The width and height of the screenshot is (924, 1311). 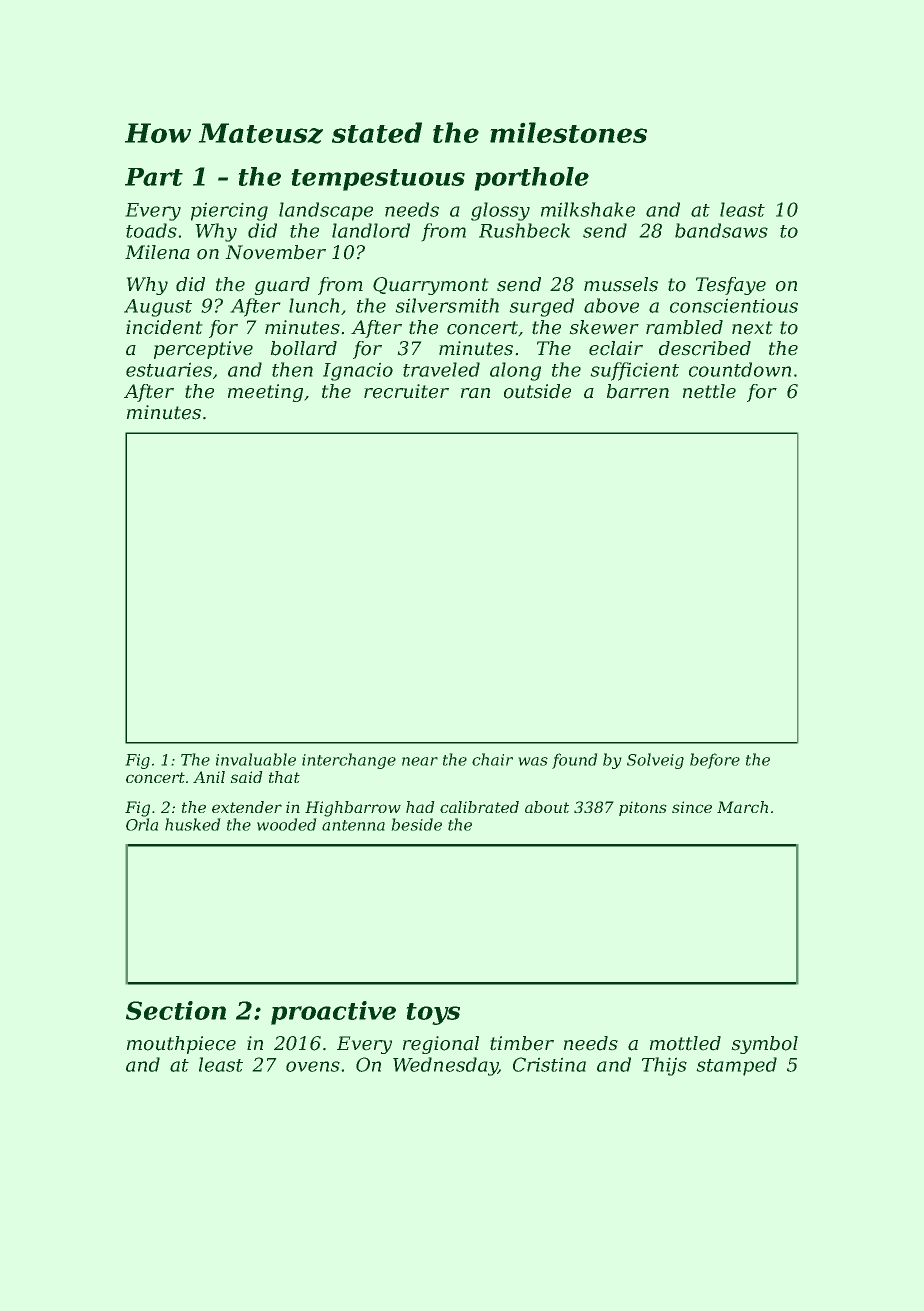 I want to click on before, so click(x=715, y=761).
